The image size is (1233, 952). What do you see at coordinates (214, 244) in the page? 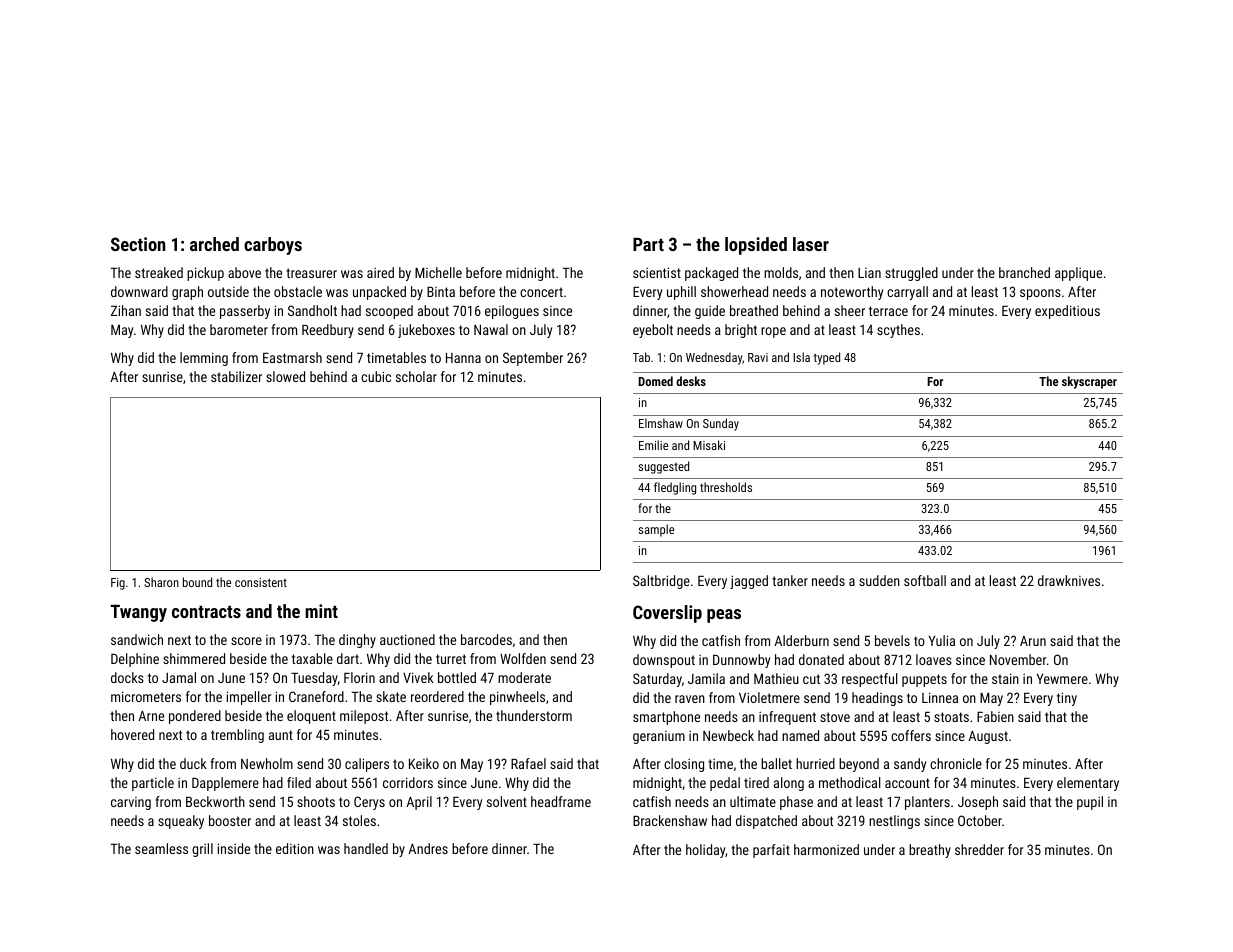
I see `arched` at bounding box center [214, 244].
